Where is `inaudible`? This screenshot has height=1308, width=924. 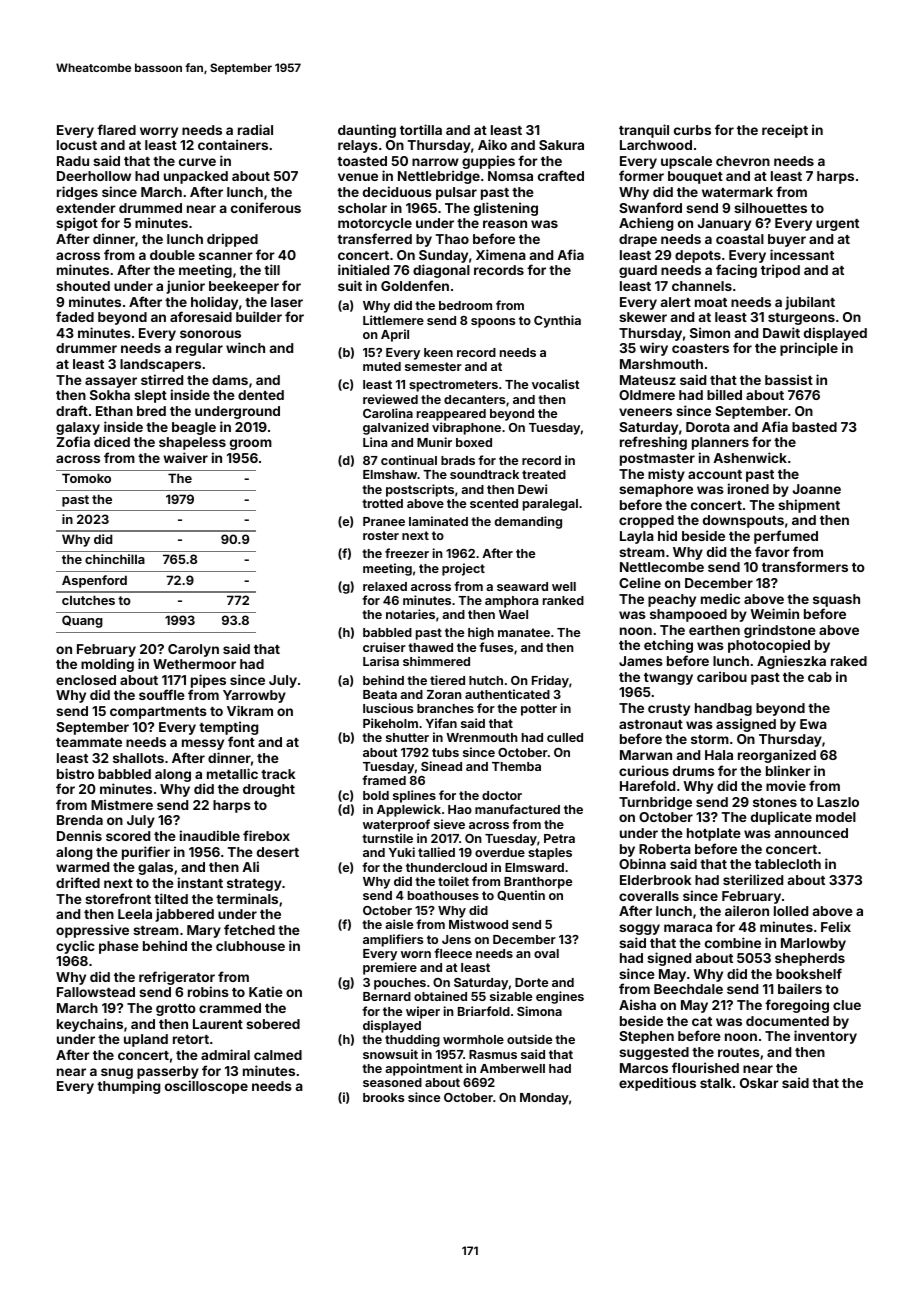
inaudible is located at coordinates (210, 835).
